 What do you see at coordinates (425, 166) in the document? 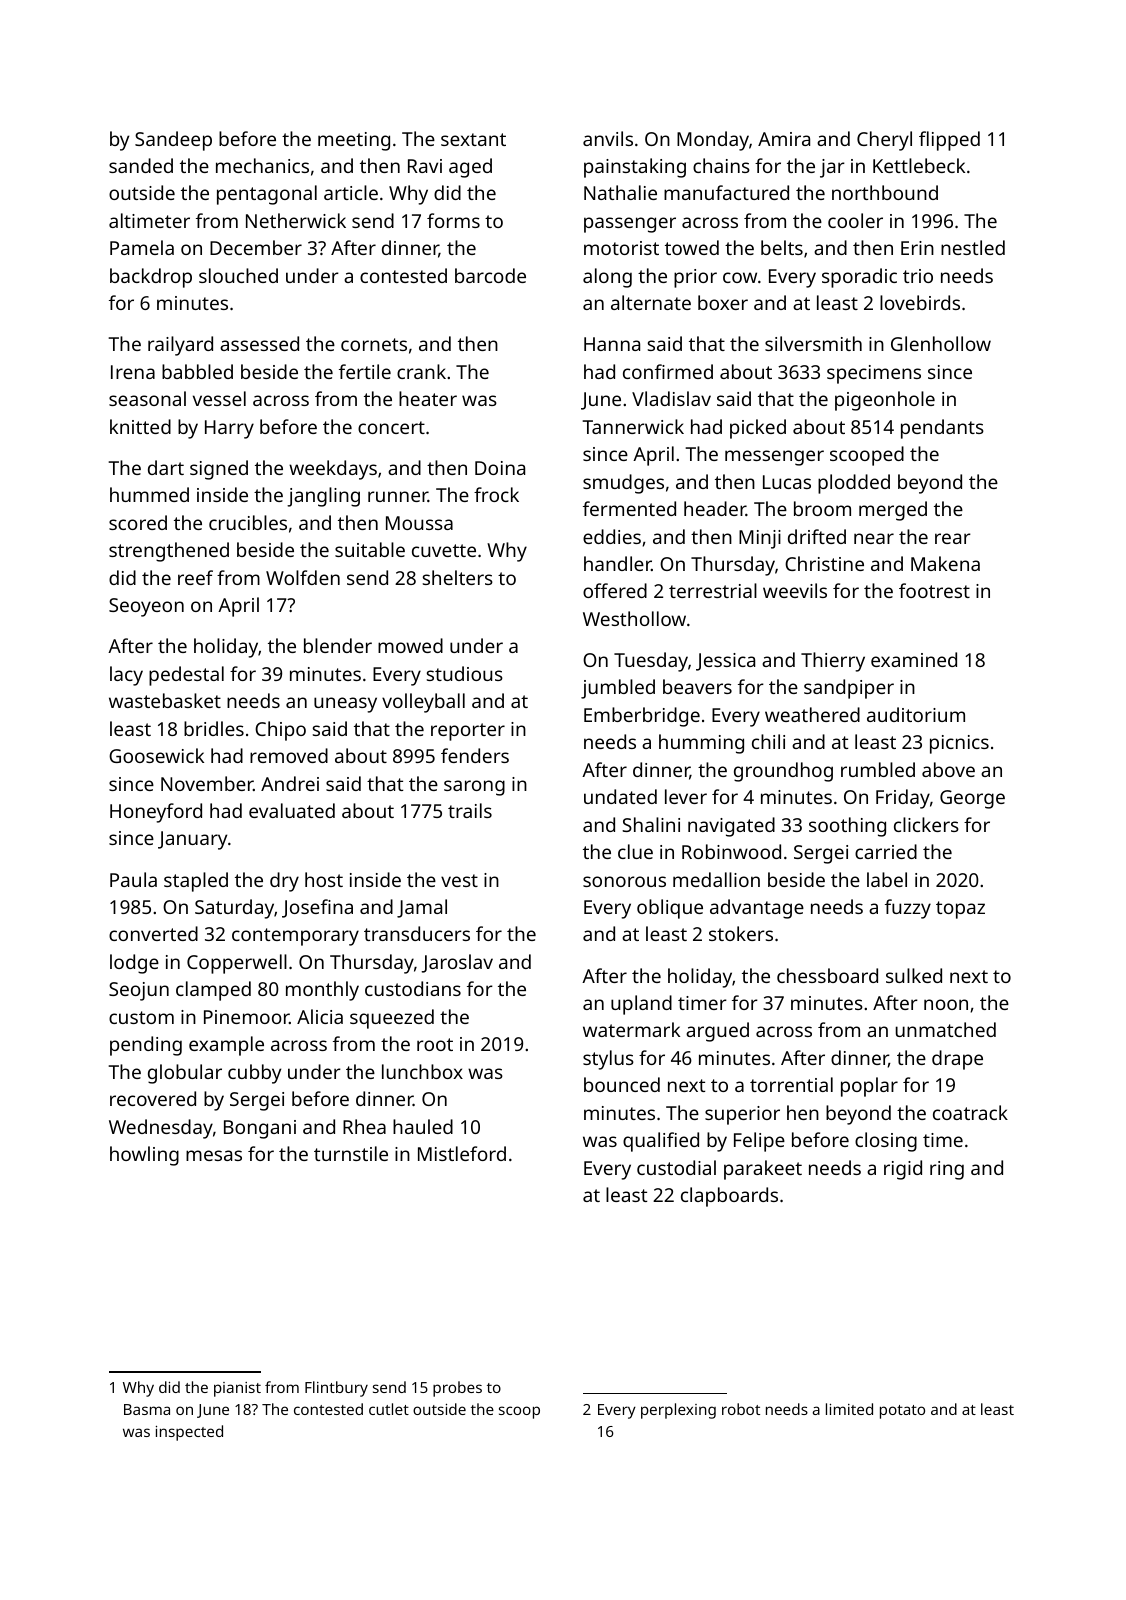
I see `Ravi` at bounding box center [425, 166].
